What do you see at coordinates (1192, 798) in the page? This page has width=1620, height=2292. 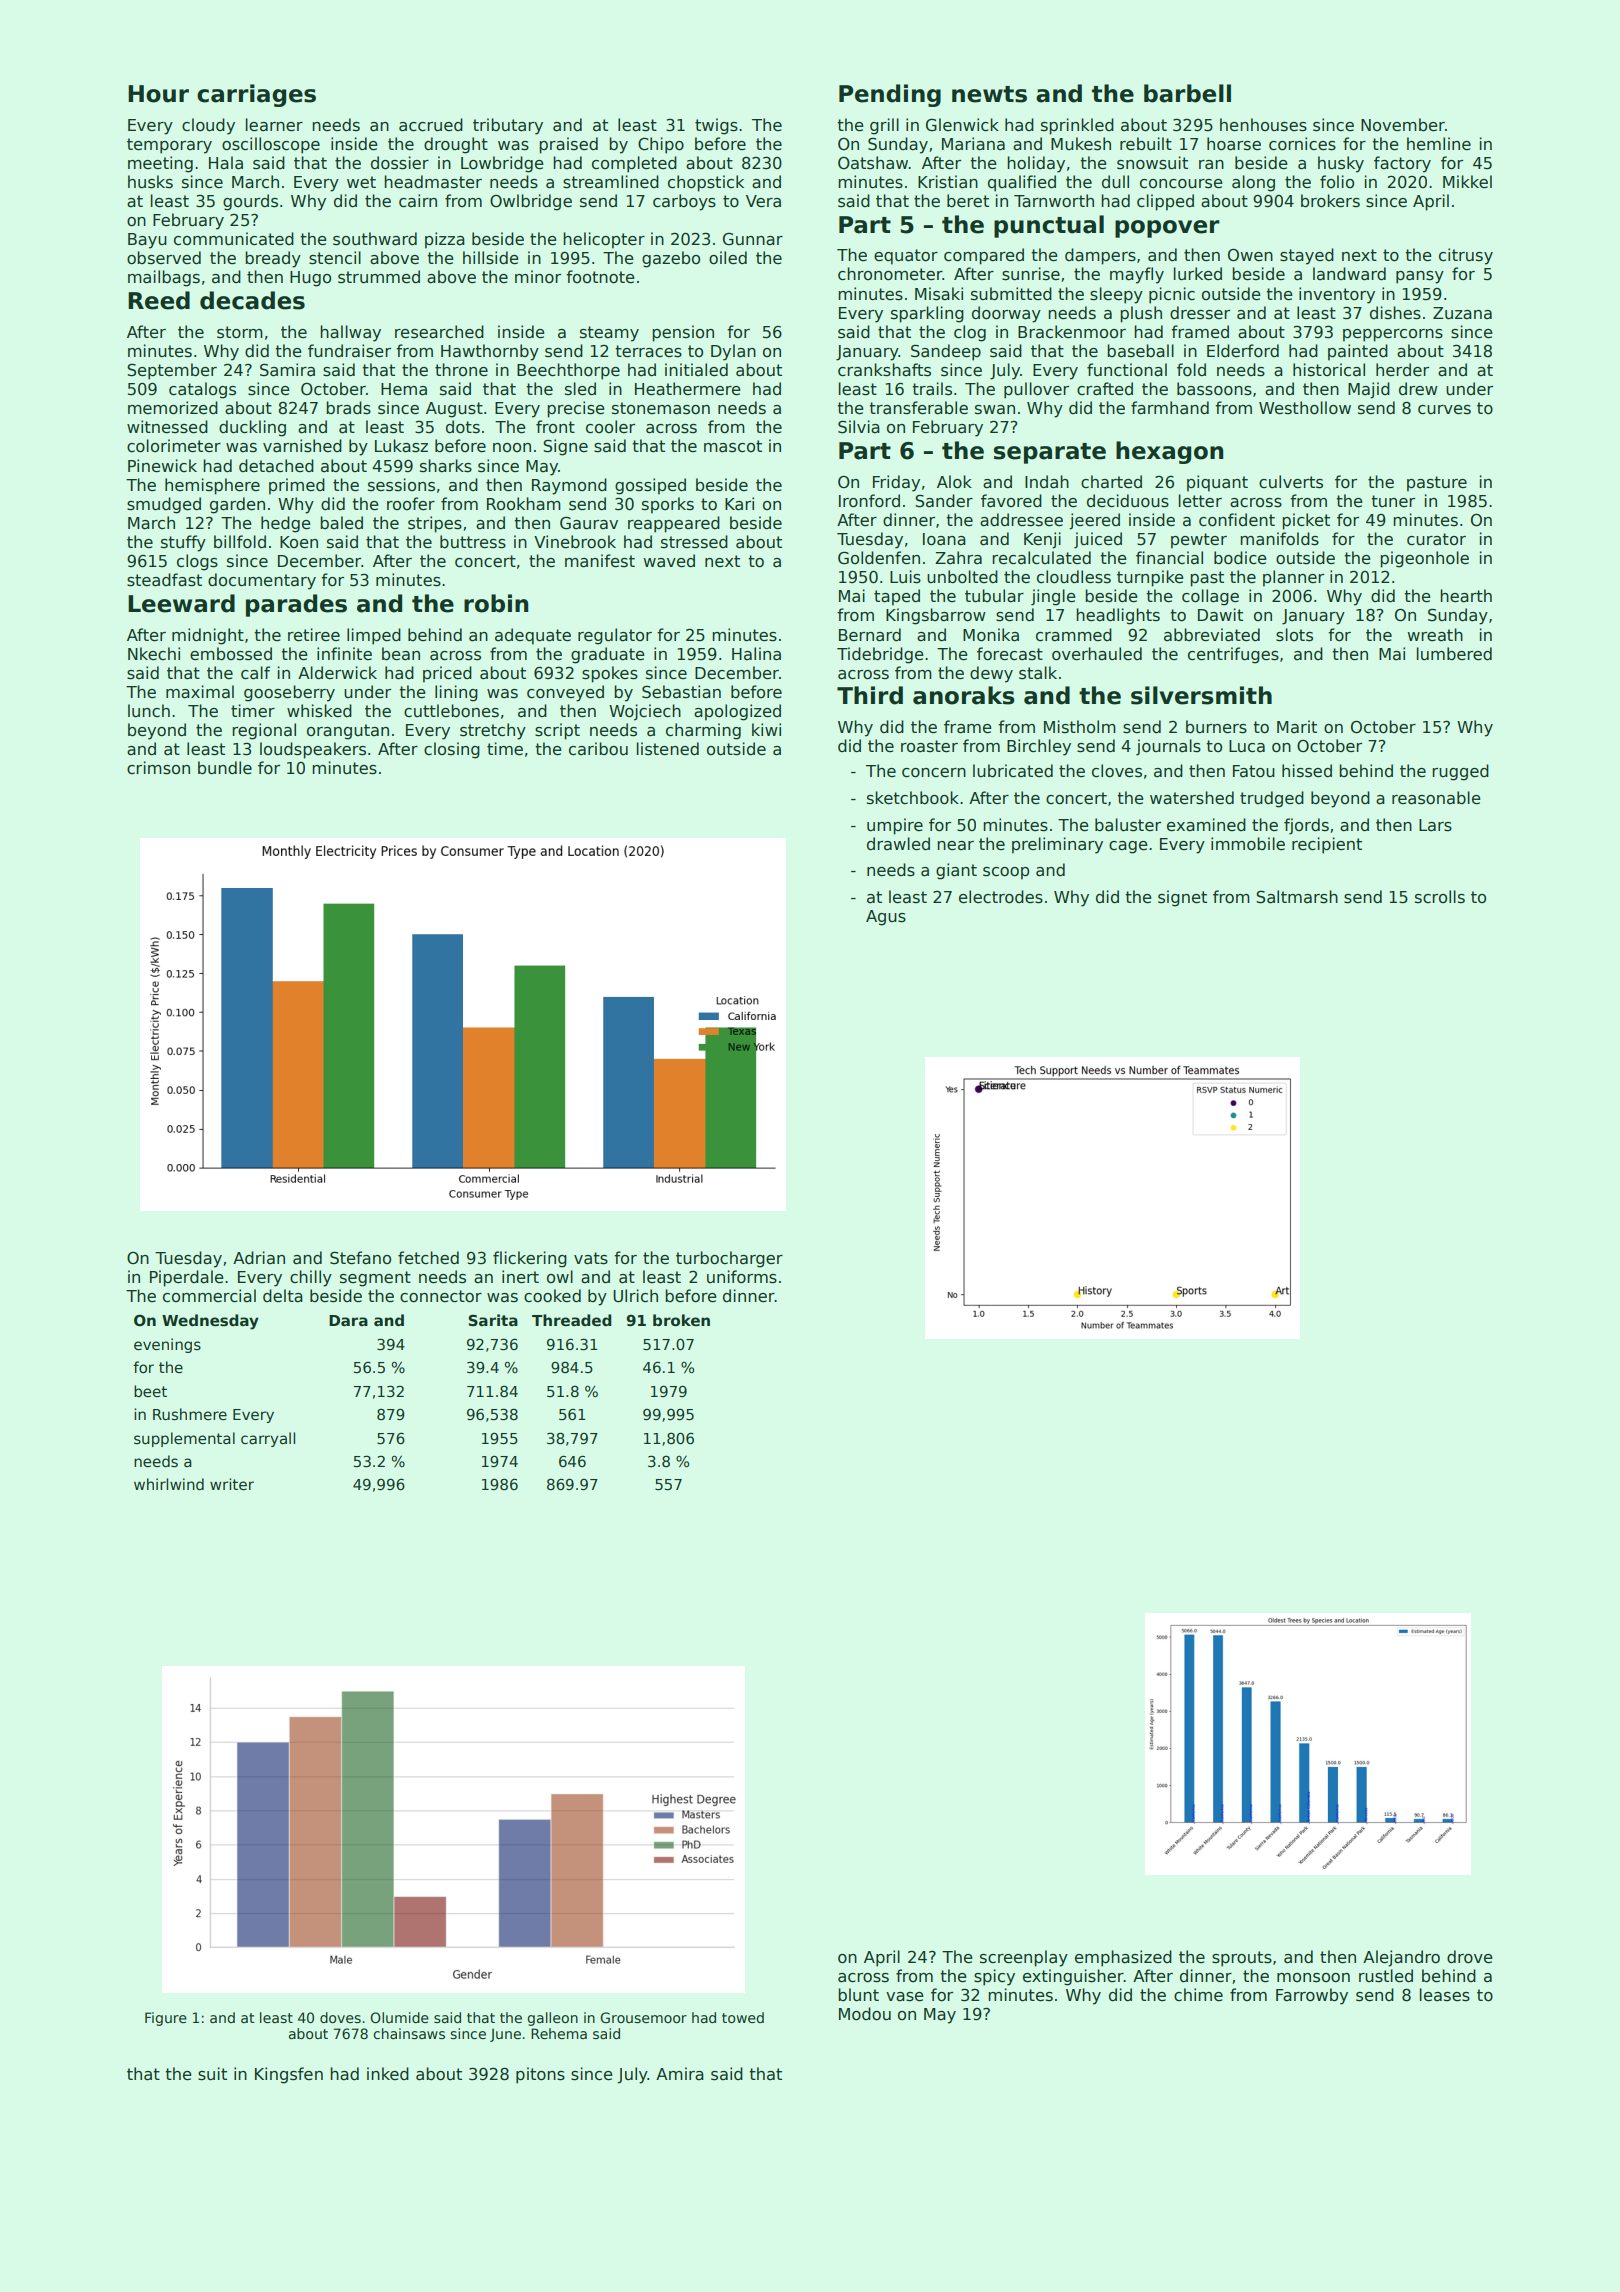 I see `watershed` at bounding box center [1192, 798].
